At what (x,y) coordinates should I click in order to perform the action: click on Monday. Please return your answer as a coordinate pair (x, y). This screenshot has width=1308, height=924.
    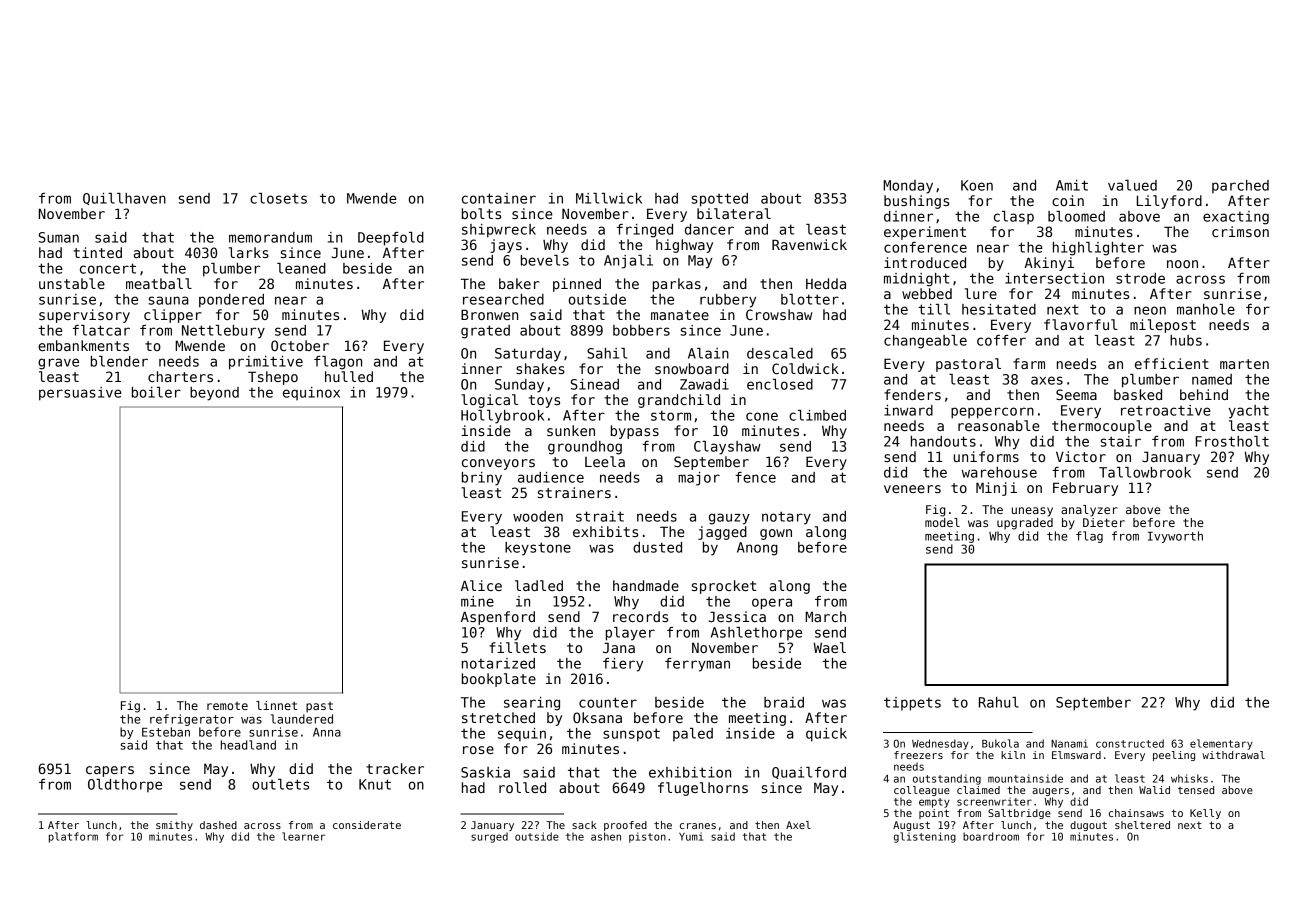
    Looking at the image, I should click on (908, 187).
